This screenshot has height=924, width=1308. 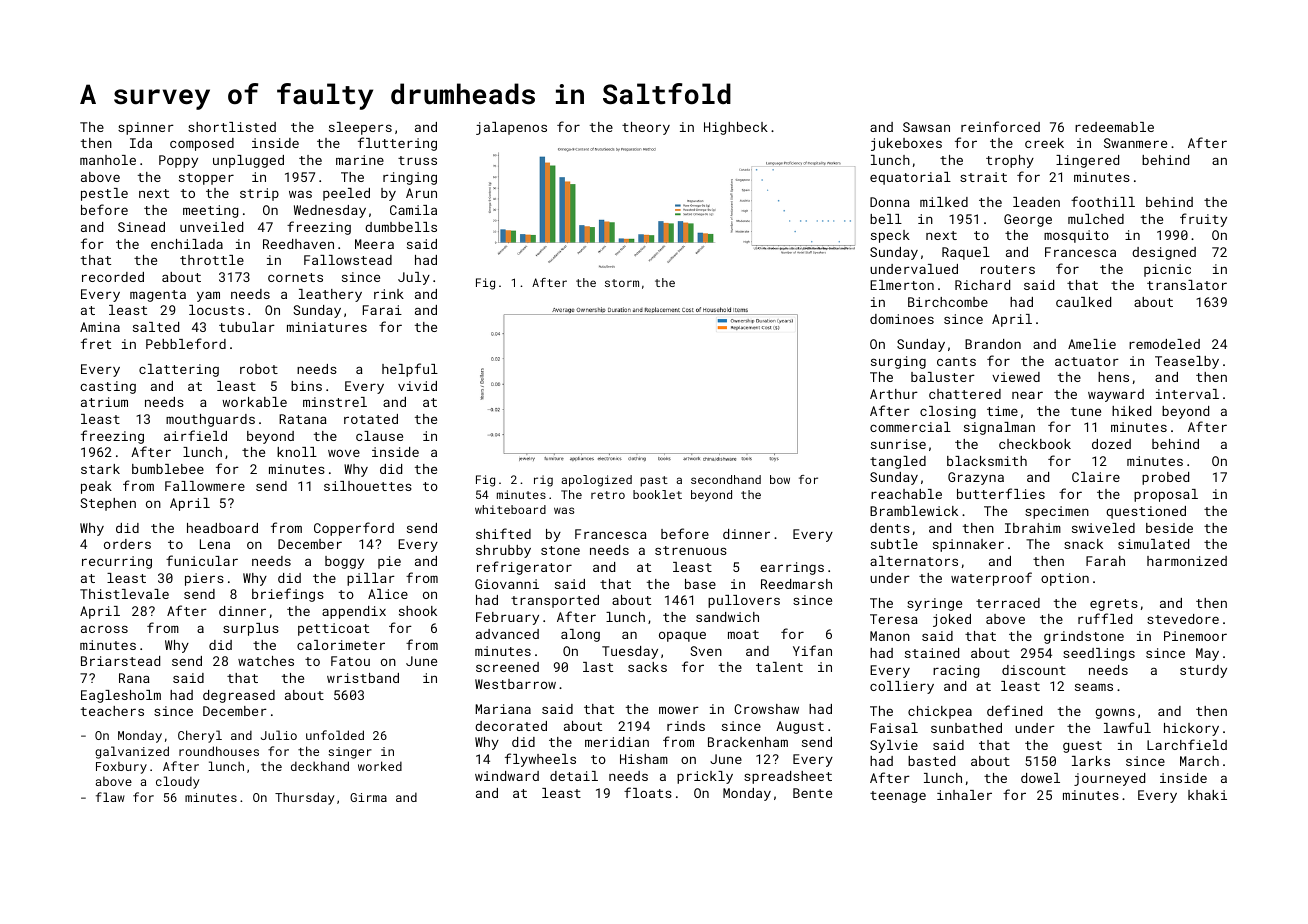 What do you see at coordinates (205, 486) in the screenshot?
I see `Fallowmere` at bounding box center [205, 486].
